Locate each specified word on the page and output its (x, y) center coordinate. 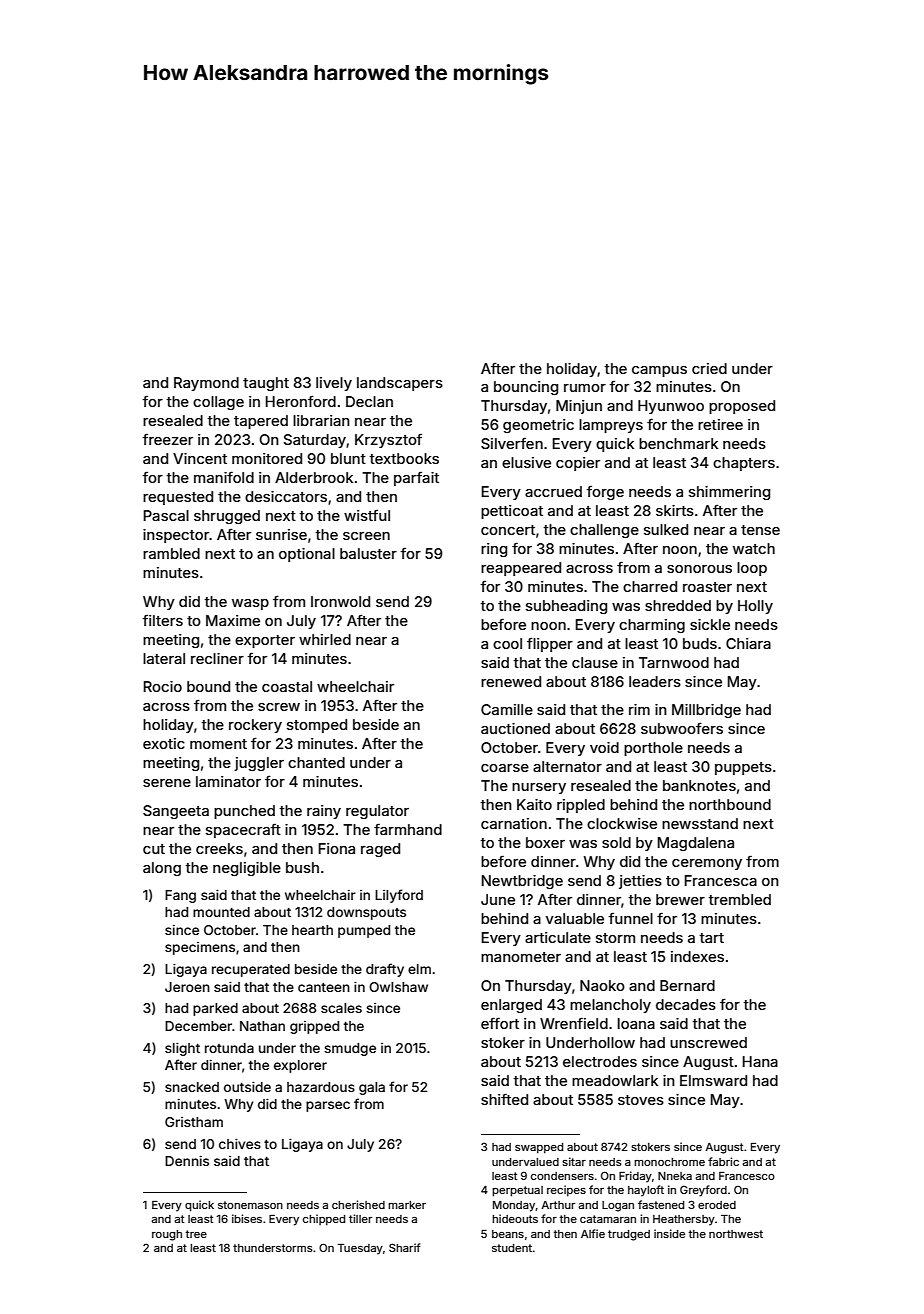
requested (178, 498)
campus (659, 371)
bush (302, 867)
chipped (324, 1220)
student (512, 1248)
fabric (723, 1161)
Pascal (166, 515)
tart (711, 938)
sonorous (699, 569)
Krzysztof (388, 440)
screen (366, 536)
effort (500, 1023)
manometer (521, 957)
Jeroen (187, 987)
